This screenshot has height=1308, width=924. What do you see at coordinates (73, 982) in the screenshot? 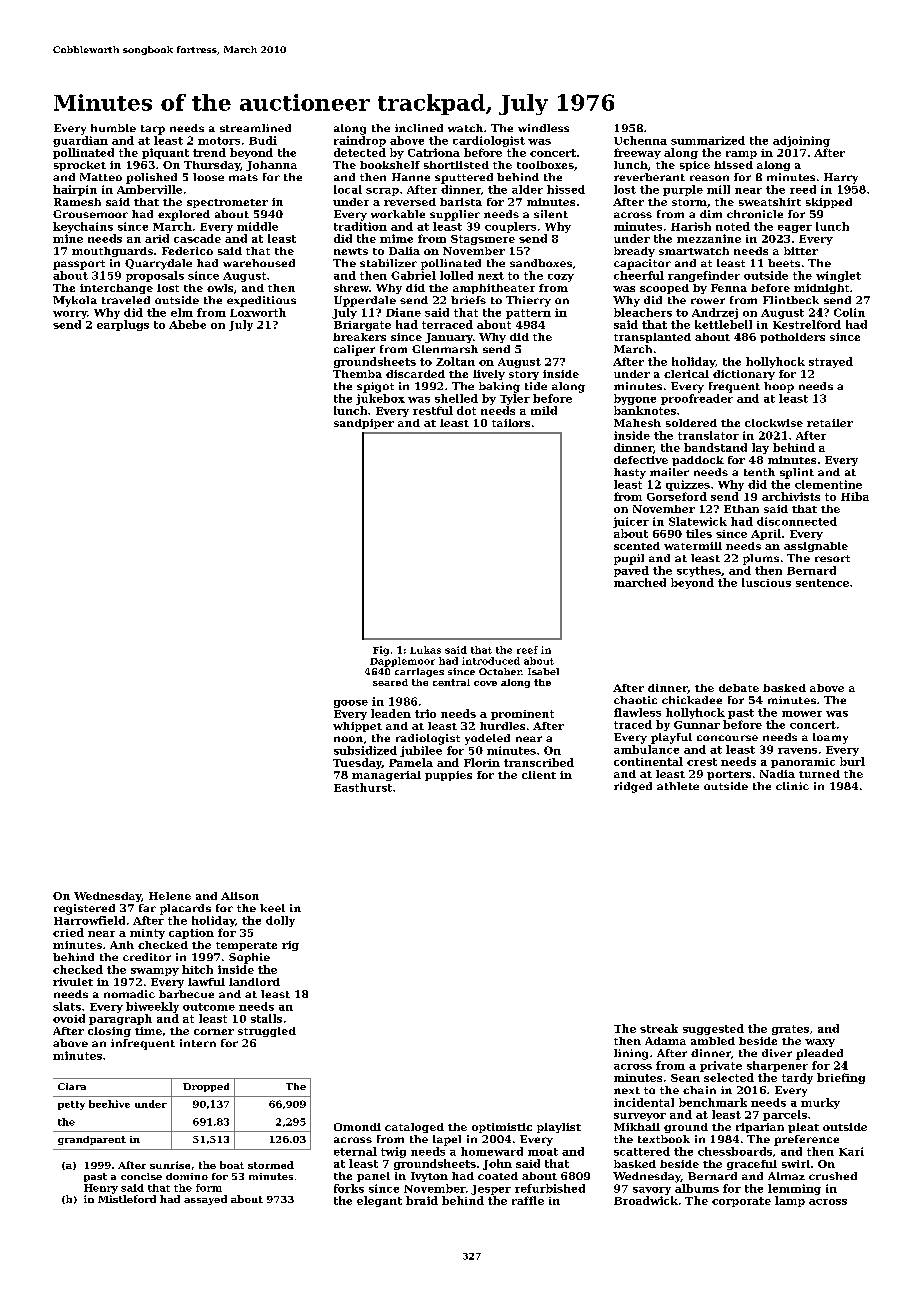
I see `rivulet` at bounding box center [73, 982].
